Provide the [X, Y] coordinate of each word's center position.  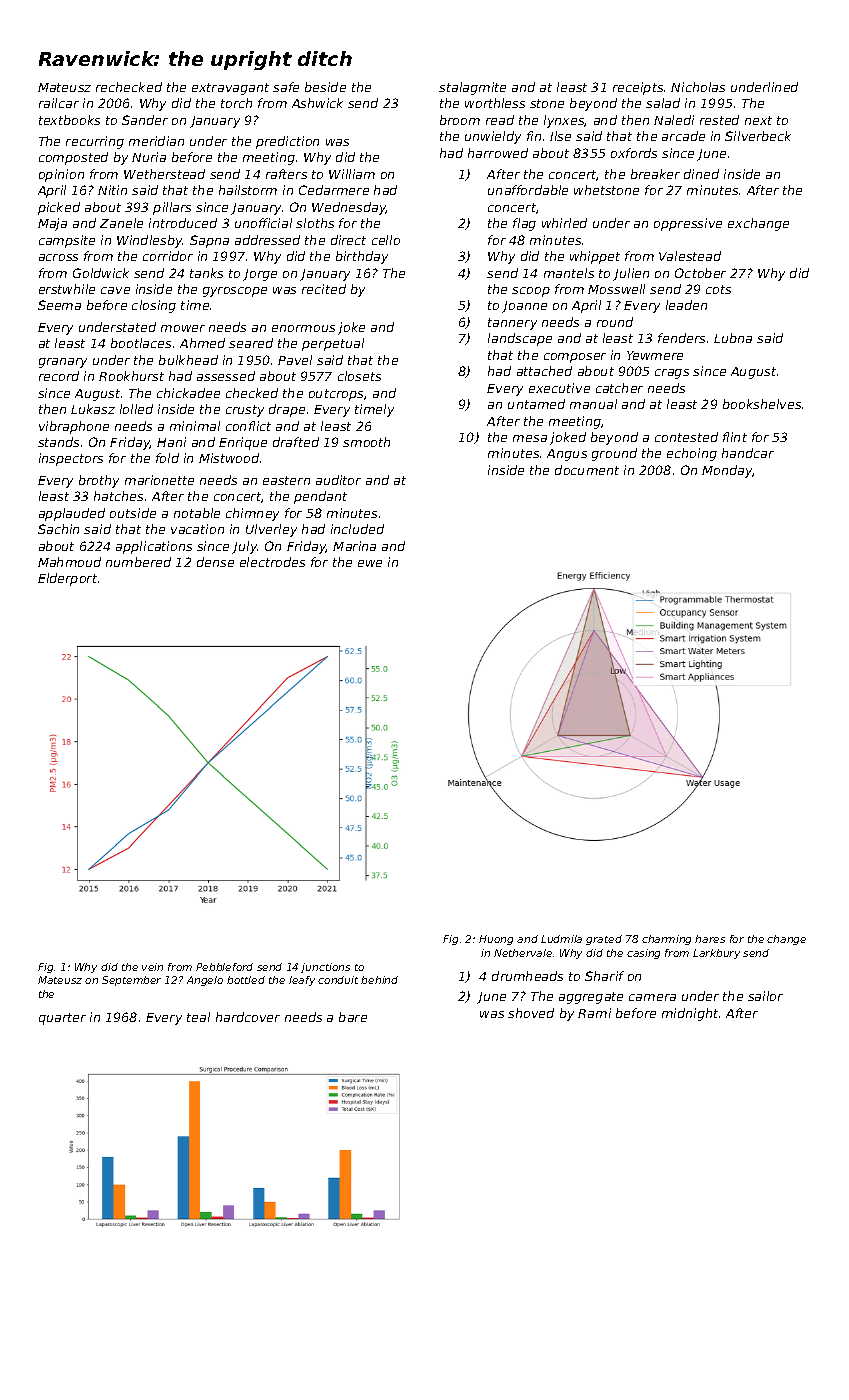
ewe [370, 563]
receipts [638, 88]
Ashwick [317, 103]
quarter [62, 1019]
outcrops [336, 395]
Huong [496, 940]
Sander [145, 120]
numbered [138, 562]
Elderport [67, 579]
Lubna [733, 338]
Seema [59, 305]
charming [666, 940]
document [587, 470]
